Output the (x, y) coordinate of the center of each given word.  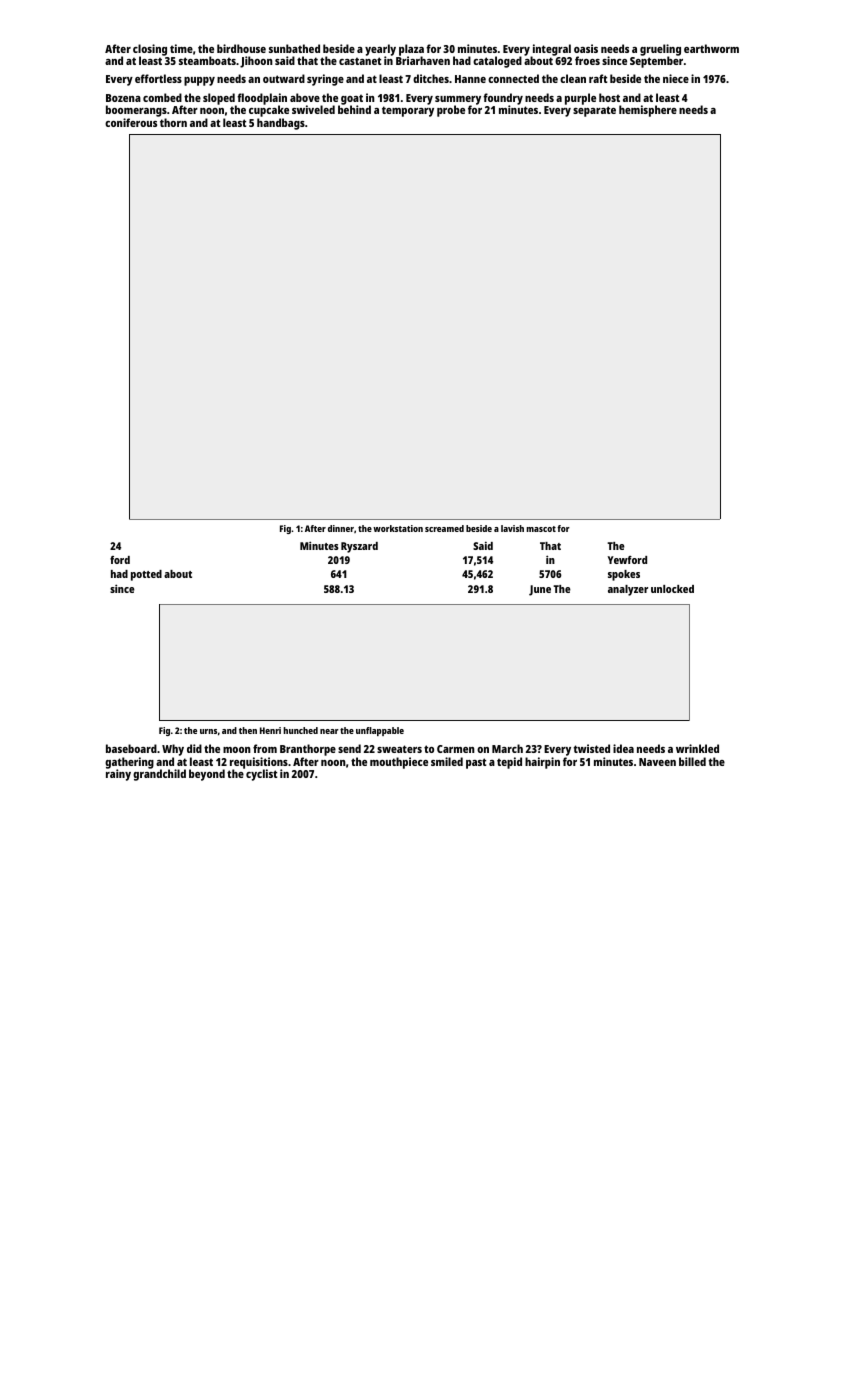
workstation (398, 528)
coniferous (131, 122)
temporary (408, 111)
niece (676, 78)
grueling (660, 50)
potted (146, 575)
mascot (541, 529)
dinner (341, 528)
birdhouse (241, 48)
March (507, 748)
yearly (380, 50)
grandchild (159, 775)
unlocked (672, 589)
